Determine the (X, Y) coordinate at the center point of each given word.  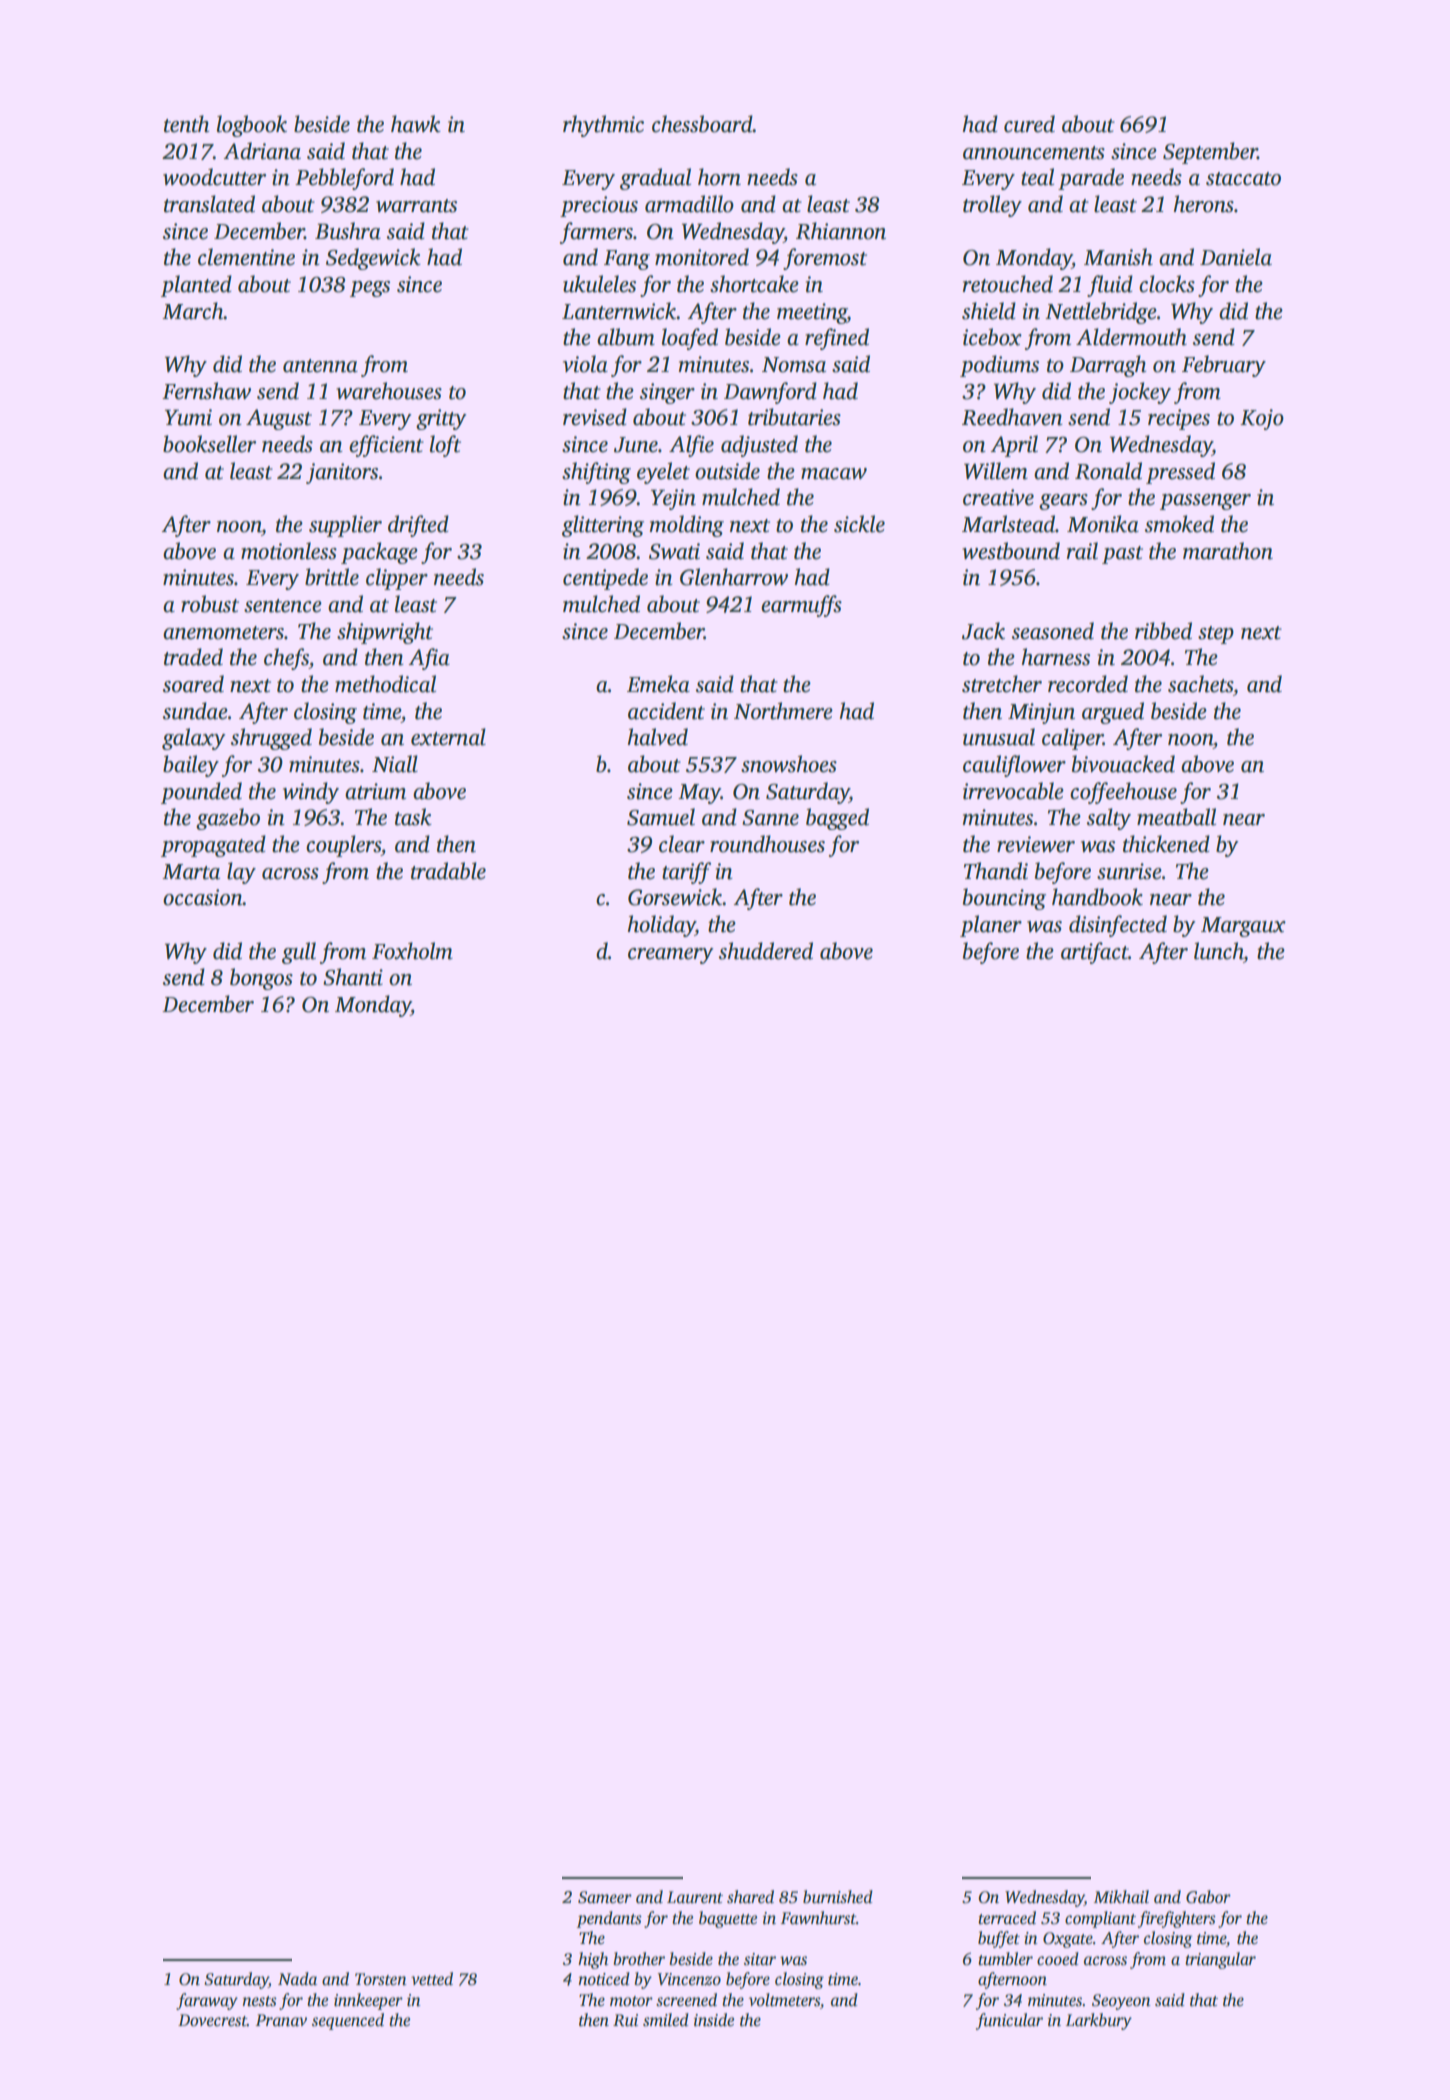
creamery (670, 956)
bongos (261, 979)
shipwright (385, 633)
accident (666, 711)
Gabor (1208, 1897)
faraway (207, 2001)
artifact (1095, 953)
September (1210, 153)
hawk (416, 124)
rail (1082, 551)
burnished (838, 1897)
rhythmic (603, 126)
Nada (297, 1978)
